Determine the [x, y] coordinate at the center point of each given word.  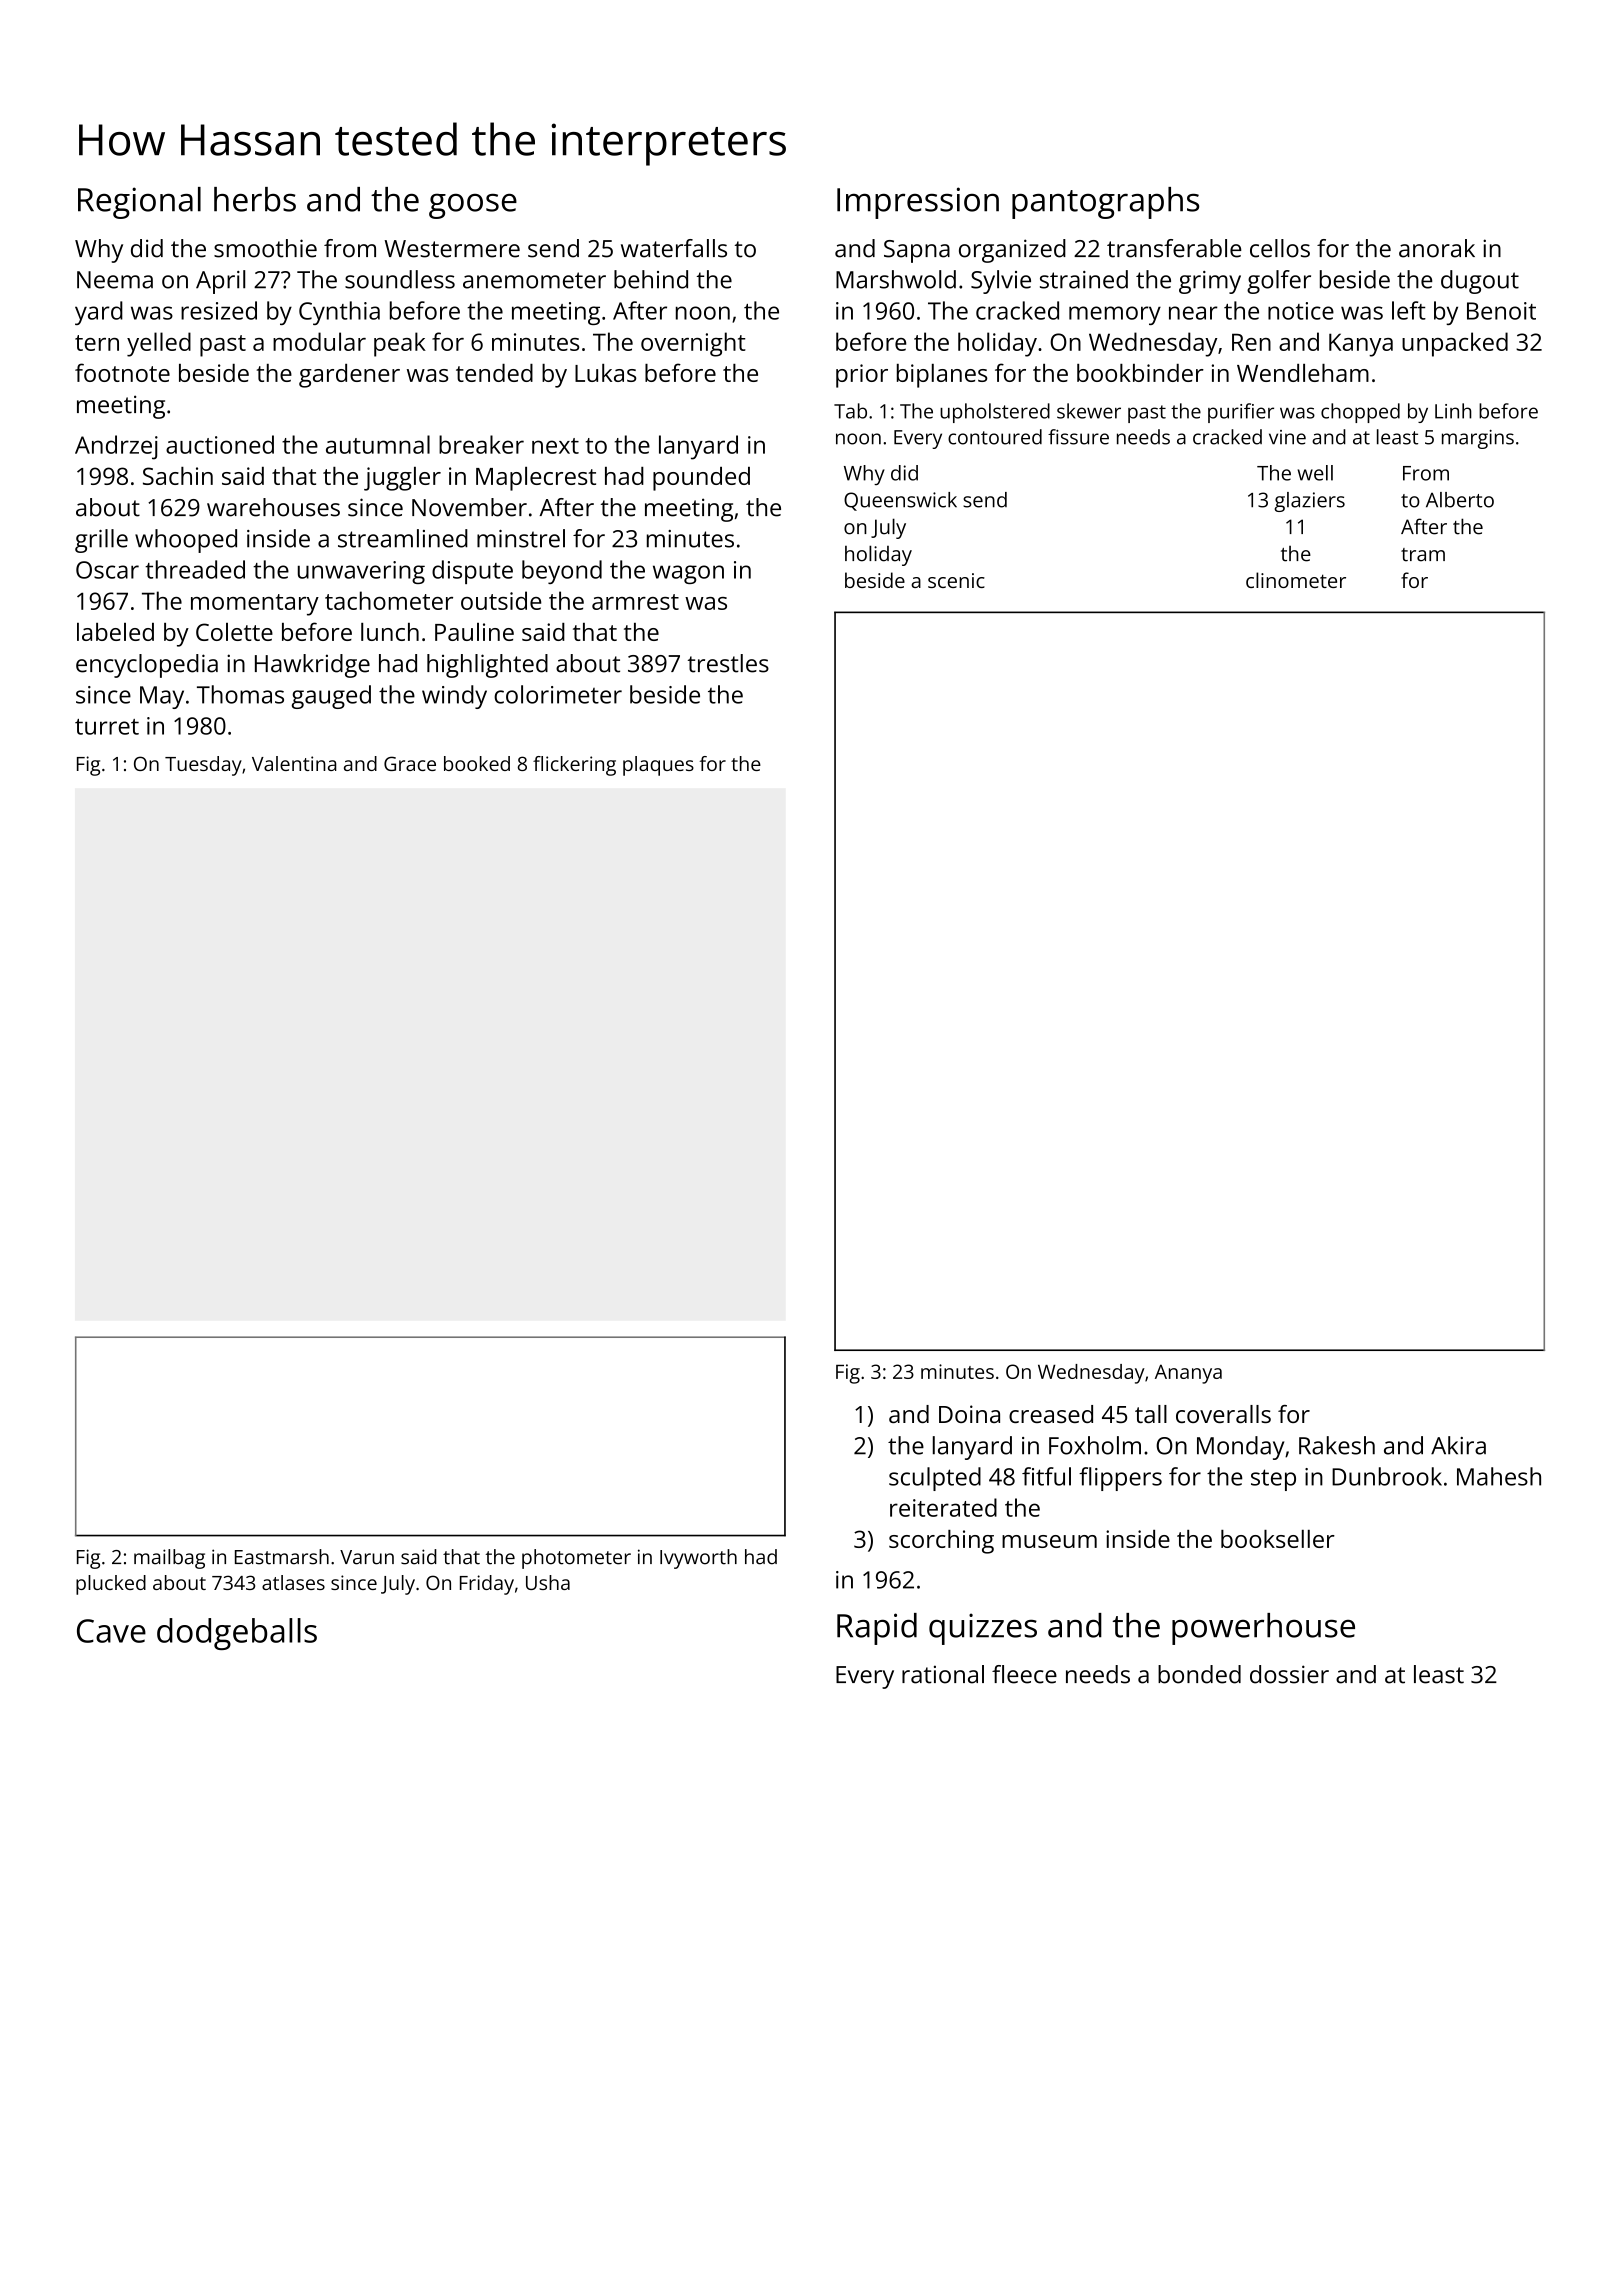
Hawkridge [312, 666]
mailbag [169, 1559]
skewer [1089, 411]
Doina [969, 1414]
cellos [1280, 248]
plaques [658, 766]
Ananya [1188, 1374]
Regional [139, 203]
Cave [111, 1631]
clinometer [1296, 580]
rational [943, 1674]
